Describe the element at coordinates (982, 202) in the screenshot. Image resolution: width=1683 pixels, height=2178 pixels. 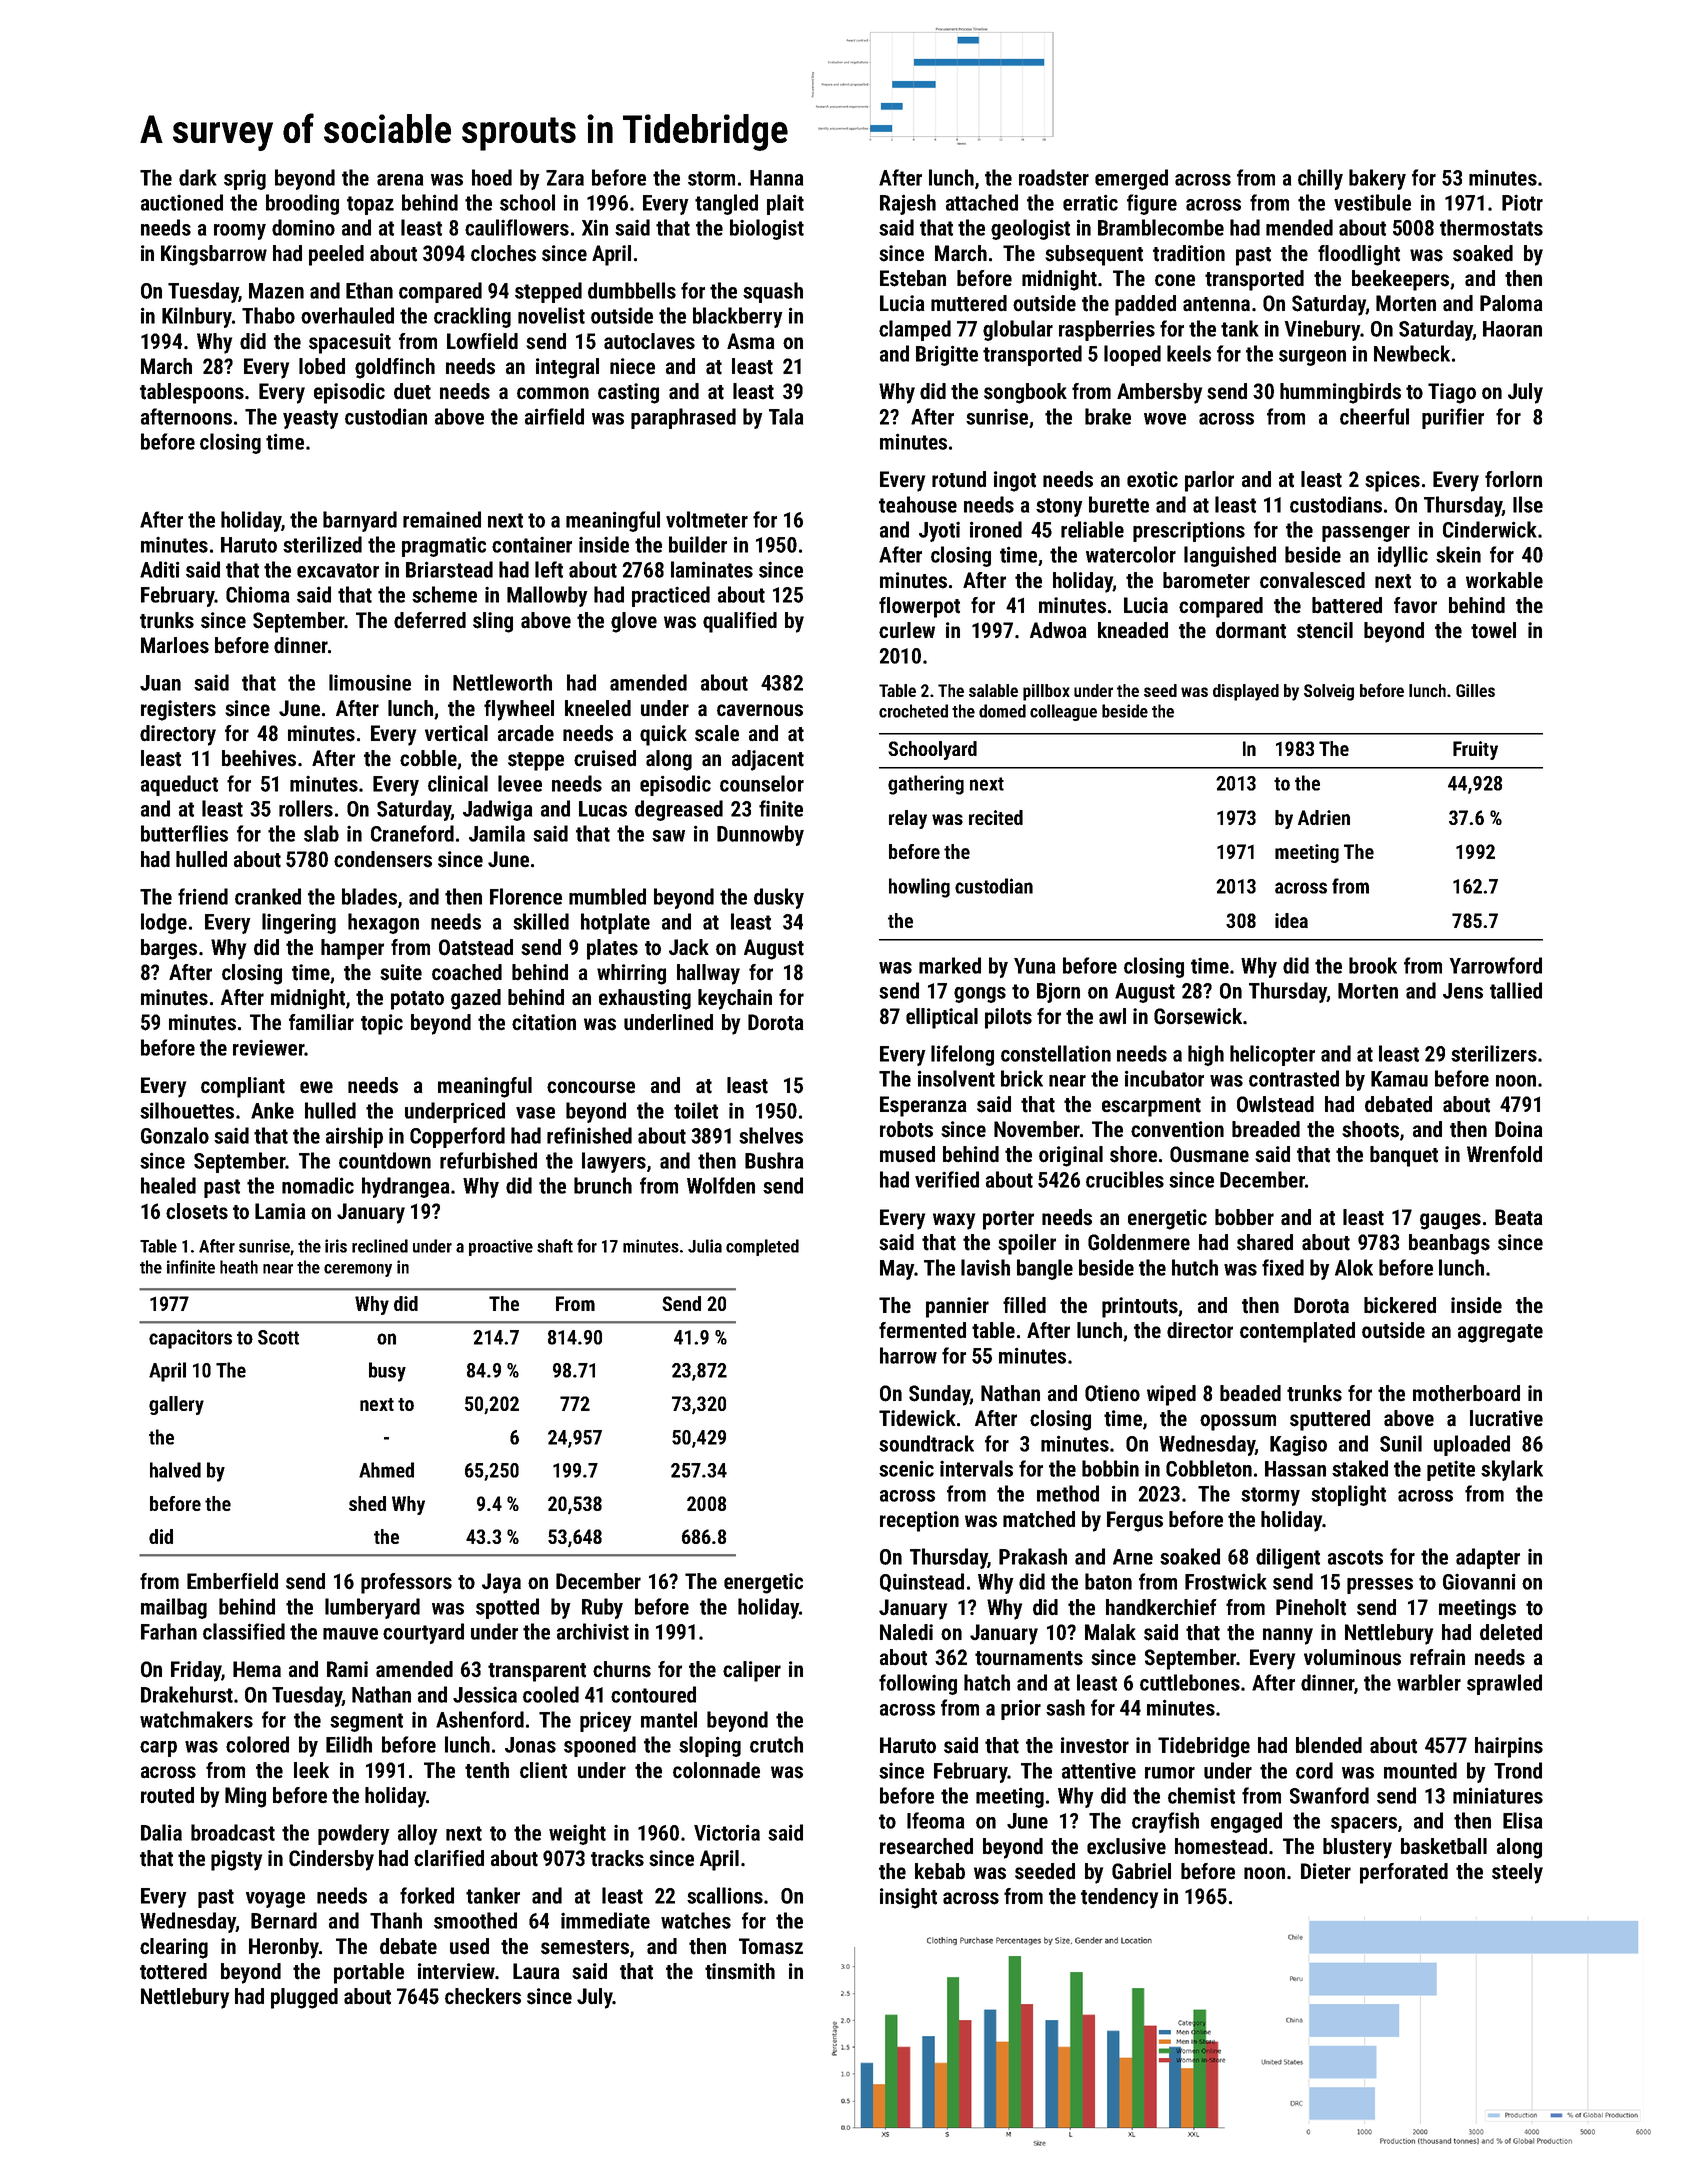
I see `attached` at that location.
